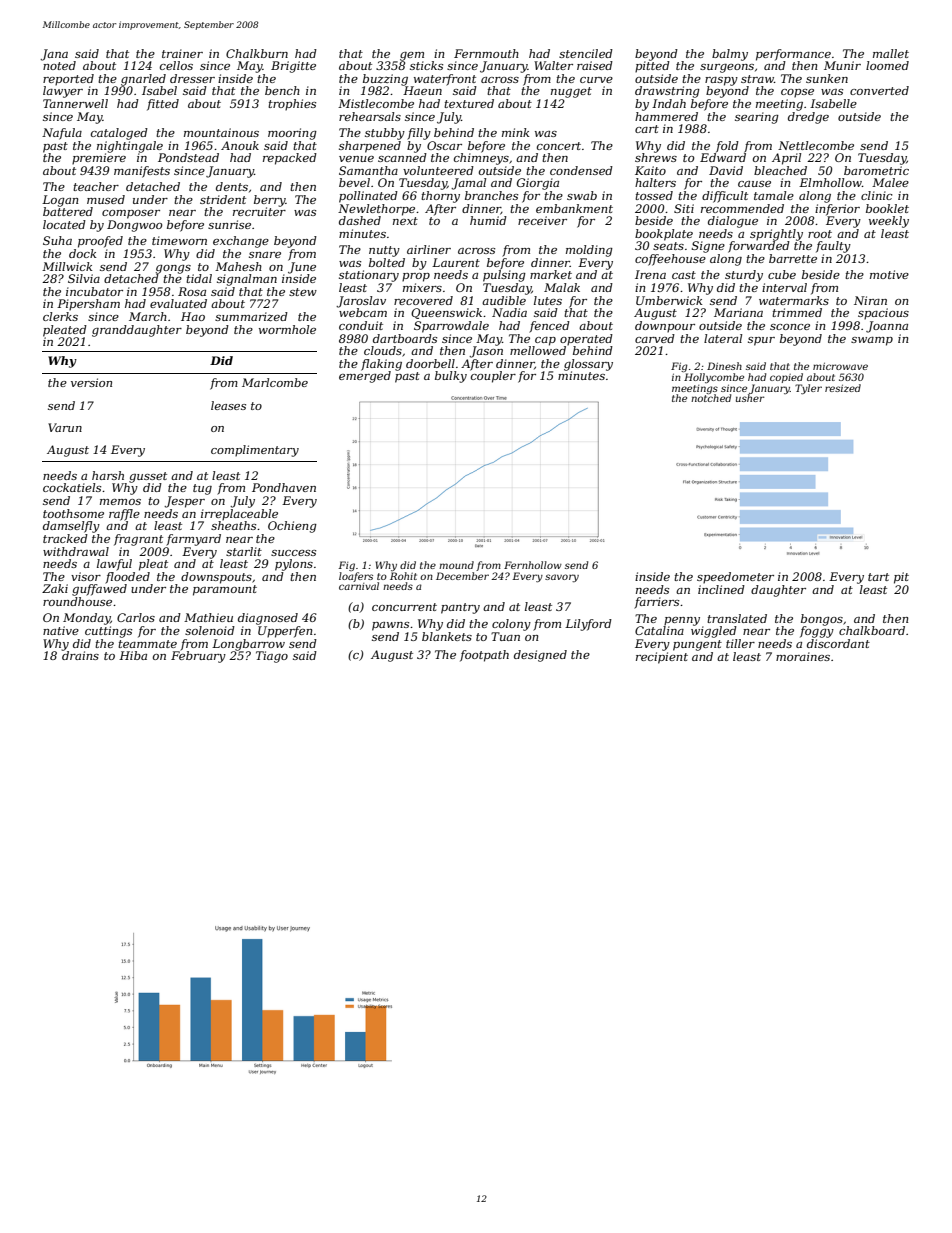  I want to click on difficult, so click(725, 197).
